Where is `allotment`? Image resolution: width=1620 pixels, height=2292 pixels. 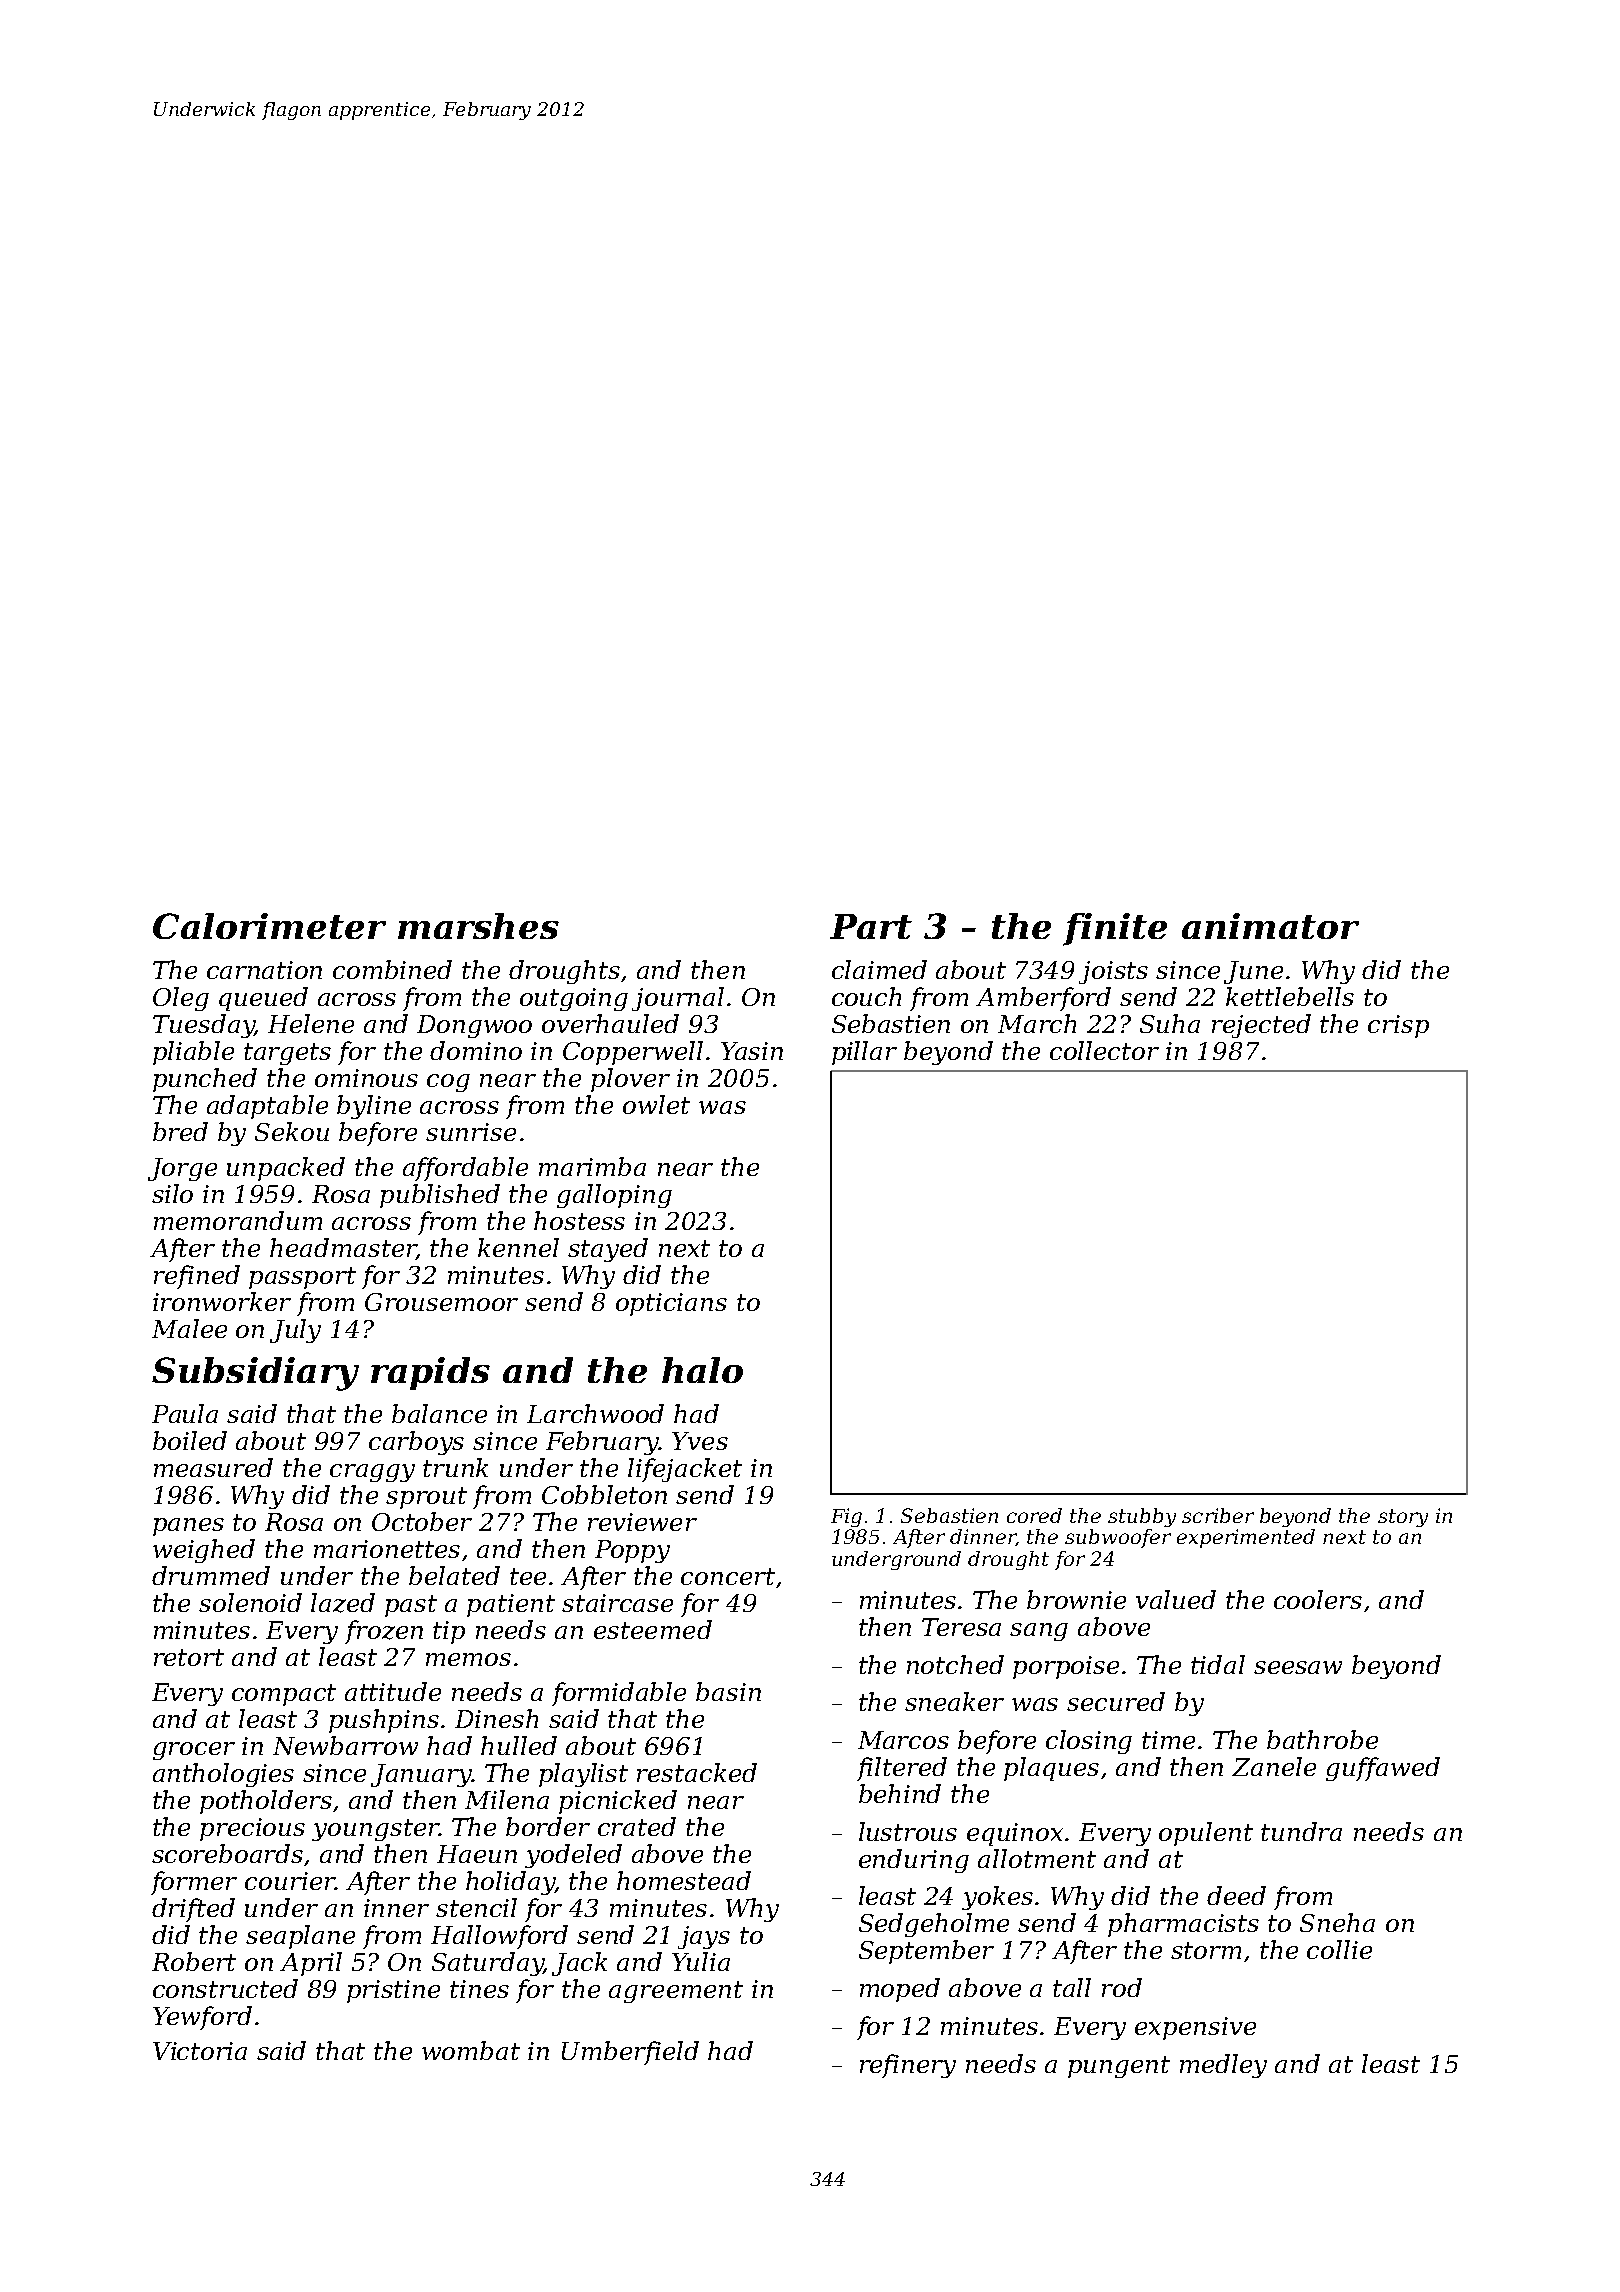 allotment is located at coordinates (1037, 1858).
